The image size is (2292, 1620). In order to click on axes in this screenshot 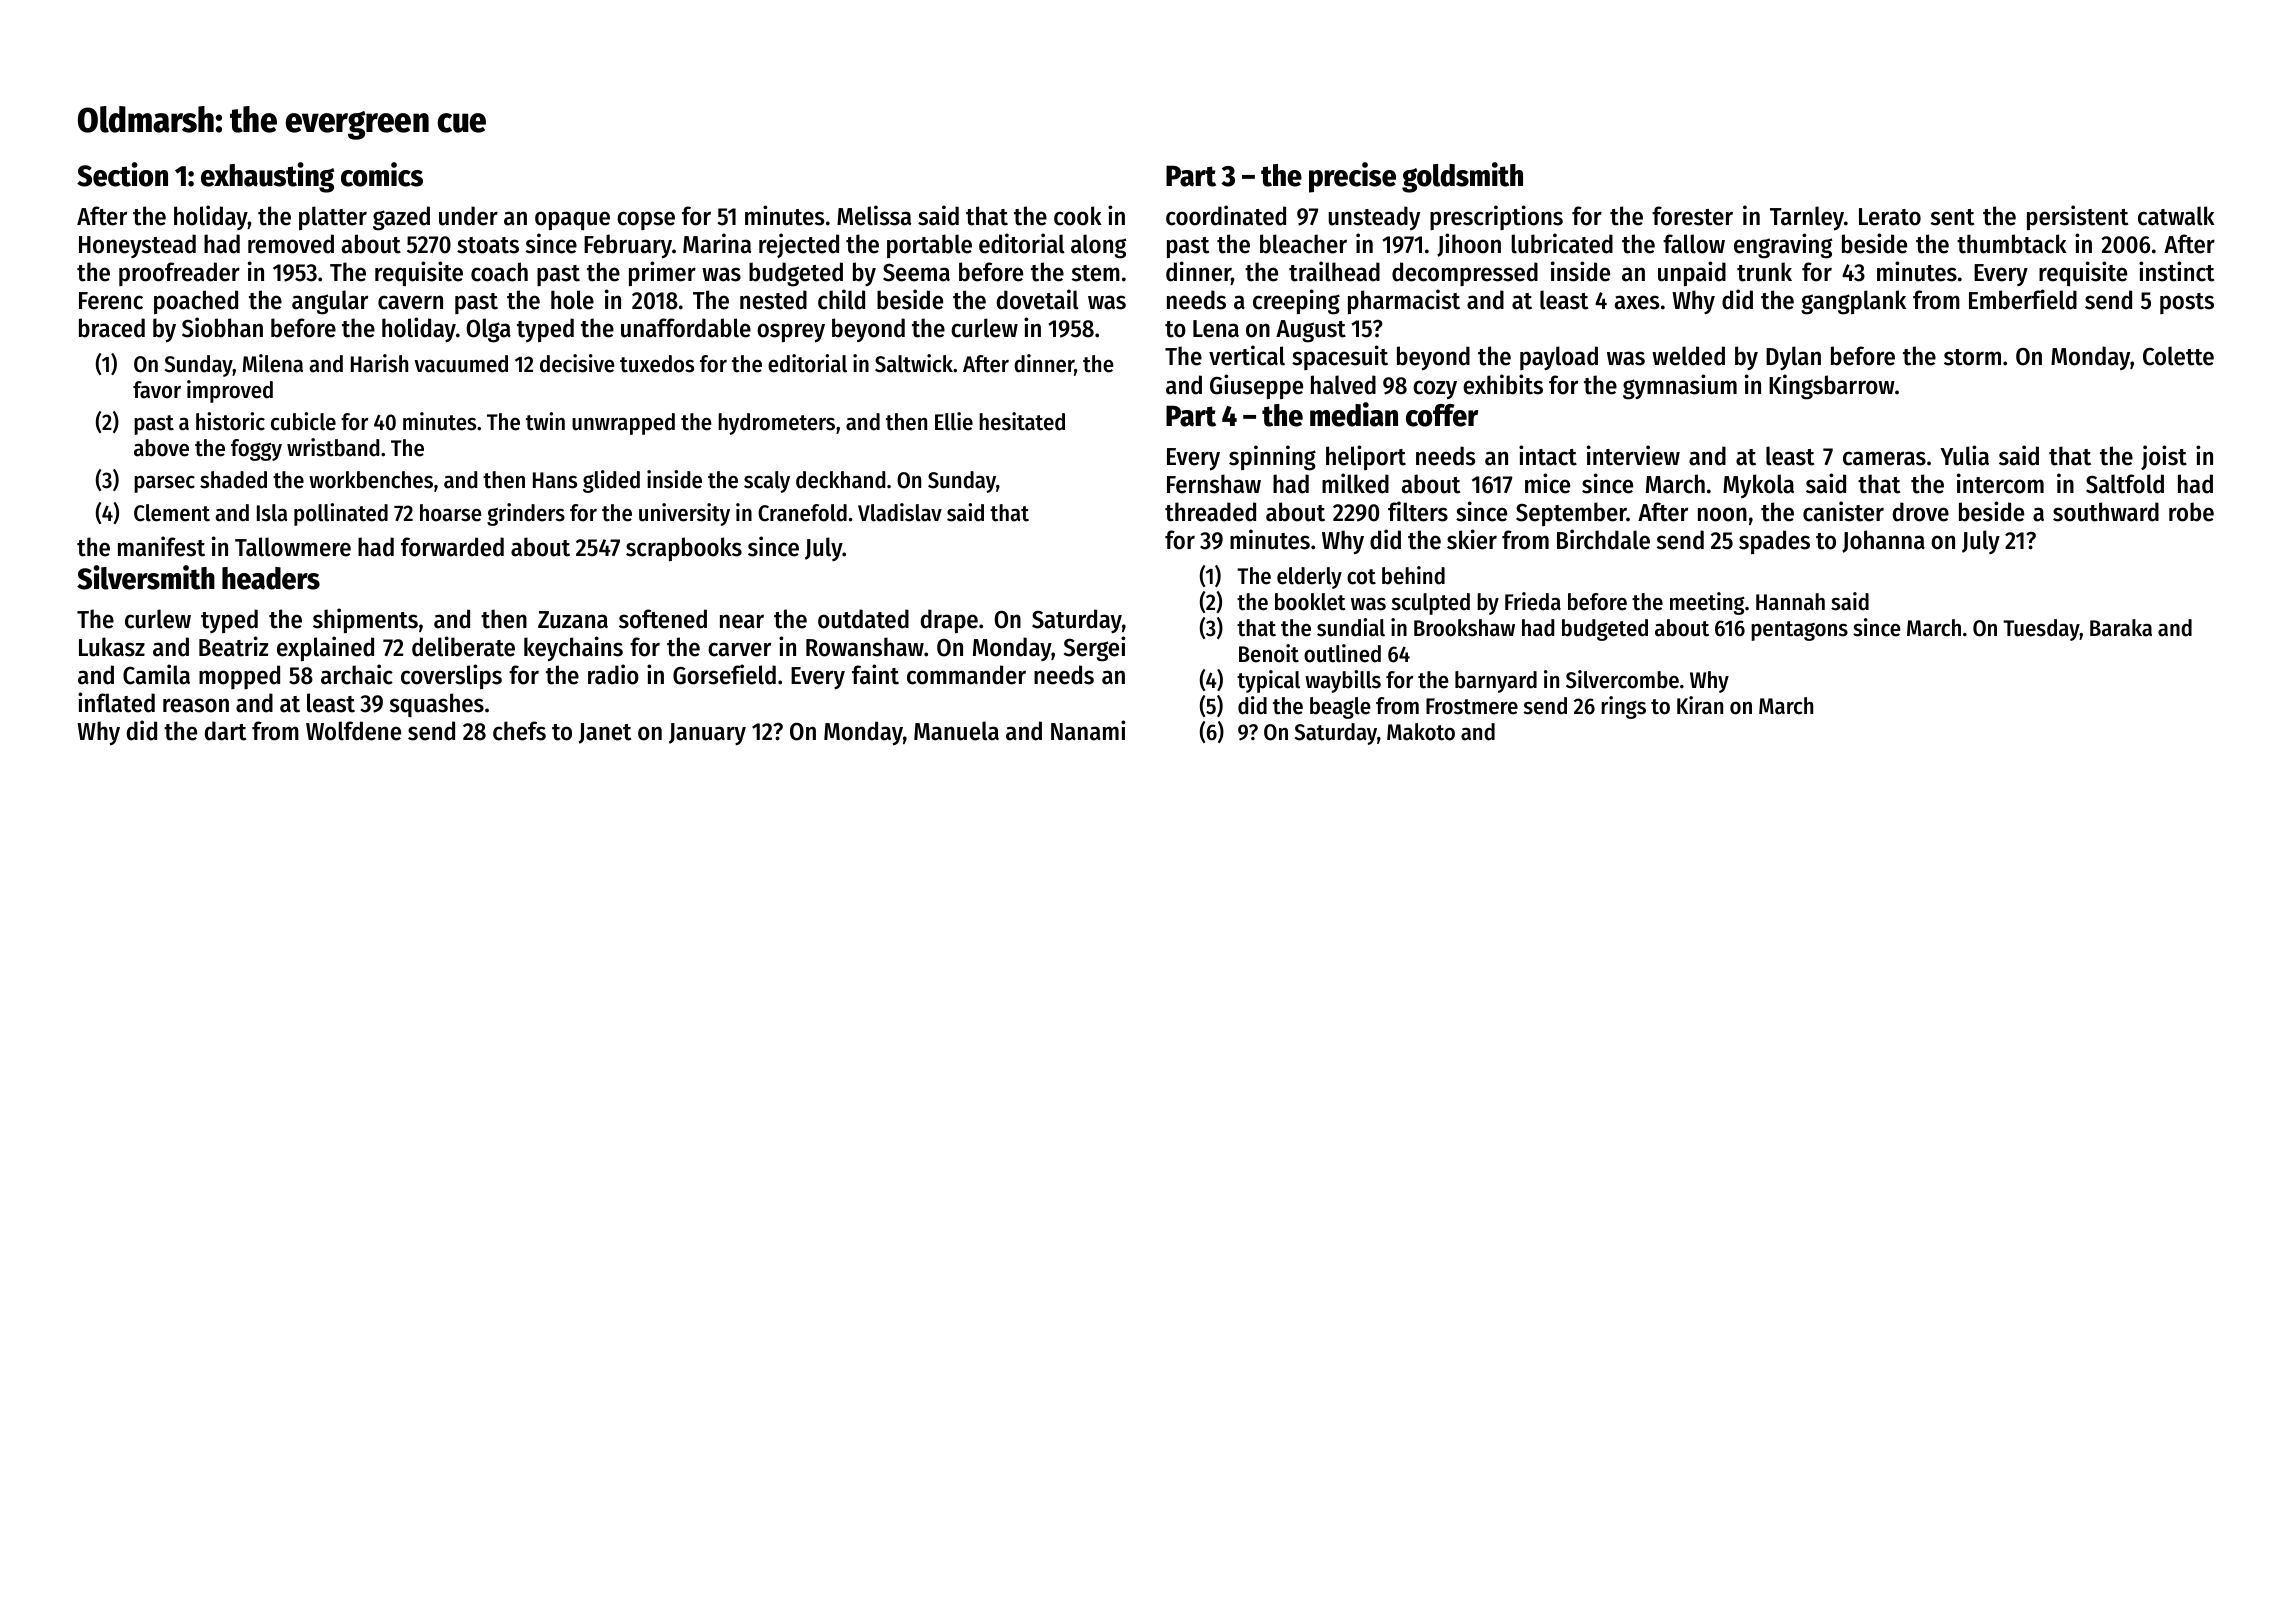, I will do `click(1637, 302)`.
